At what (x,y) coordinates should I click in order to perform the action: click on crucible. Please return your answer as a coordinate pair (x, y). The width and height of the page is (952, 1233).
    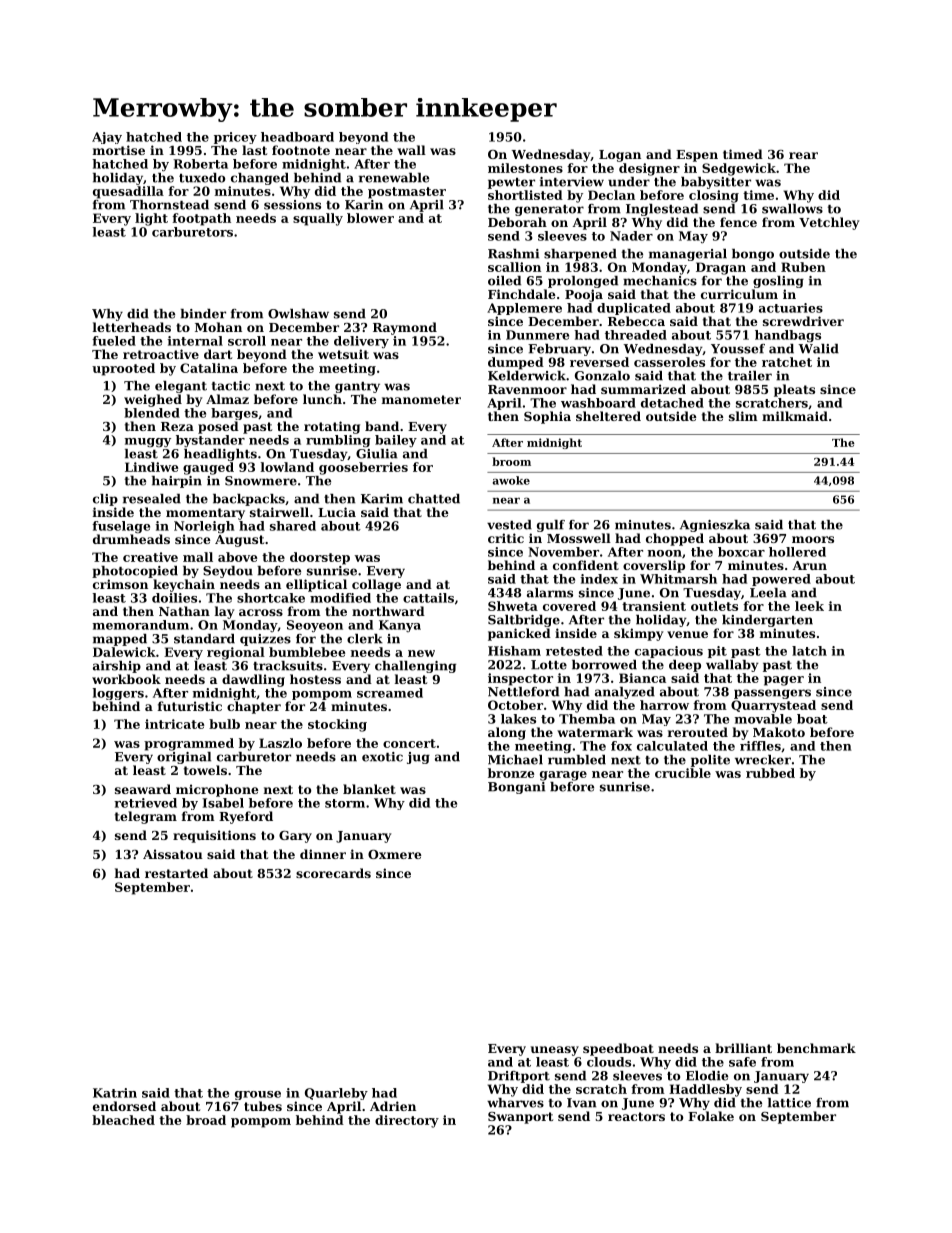
    Looking at the image, I should click on (683, 773).
